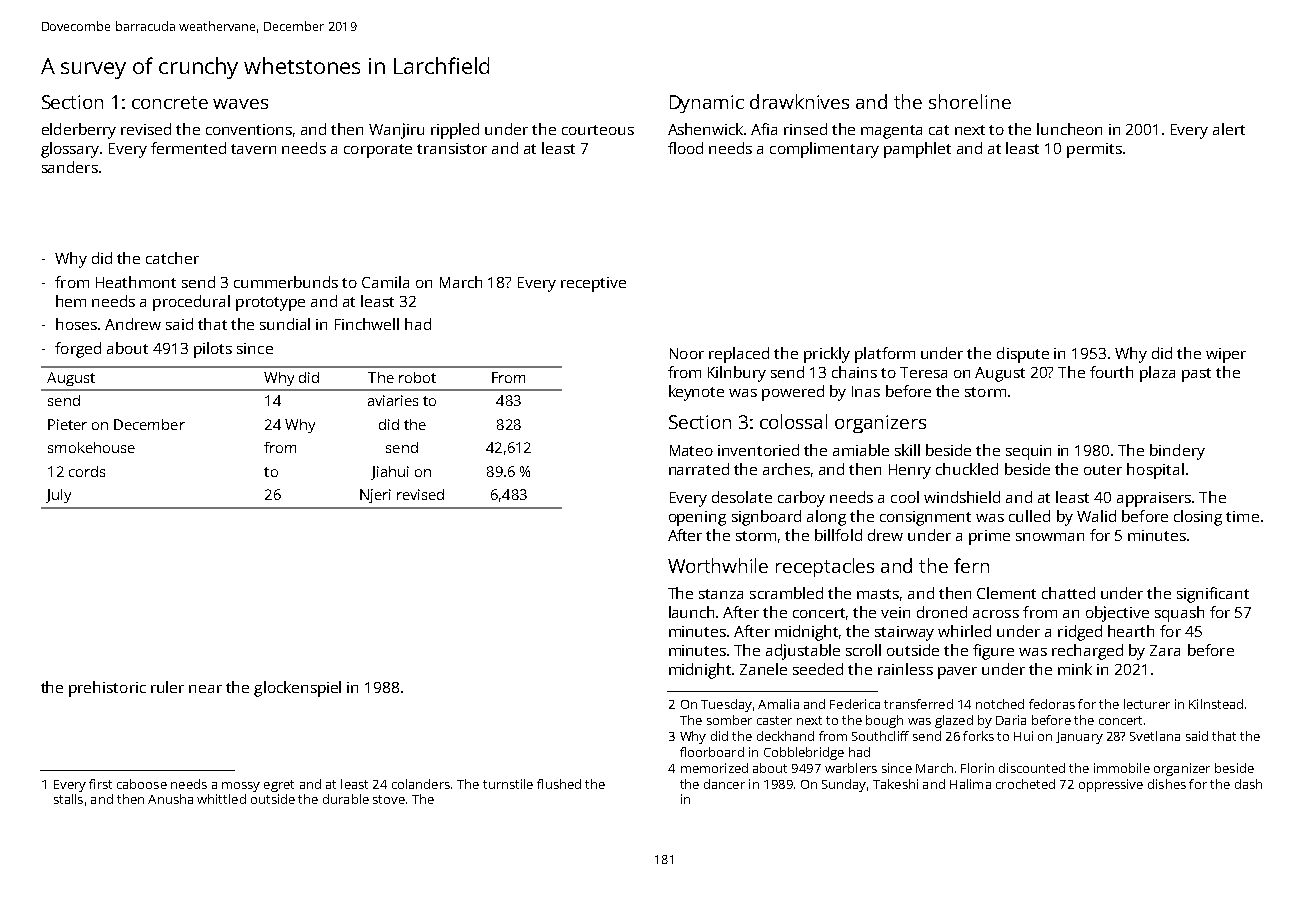 The height and width of the document is (924, 1308). Describe the element at coordinates (70, 167) in the document. I see `sanders` at that location.
